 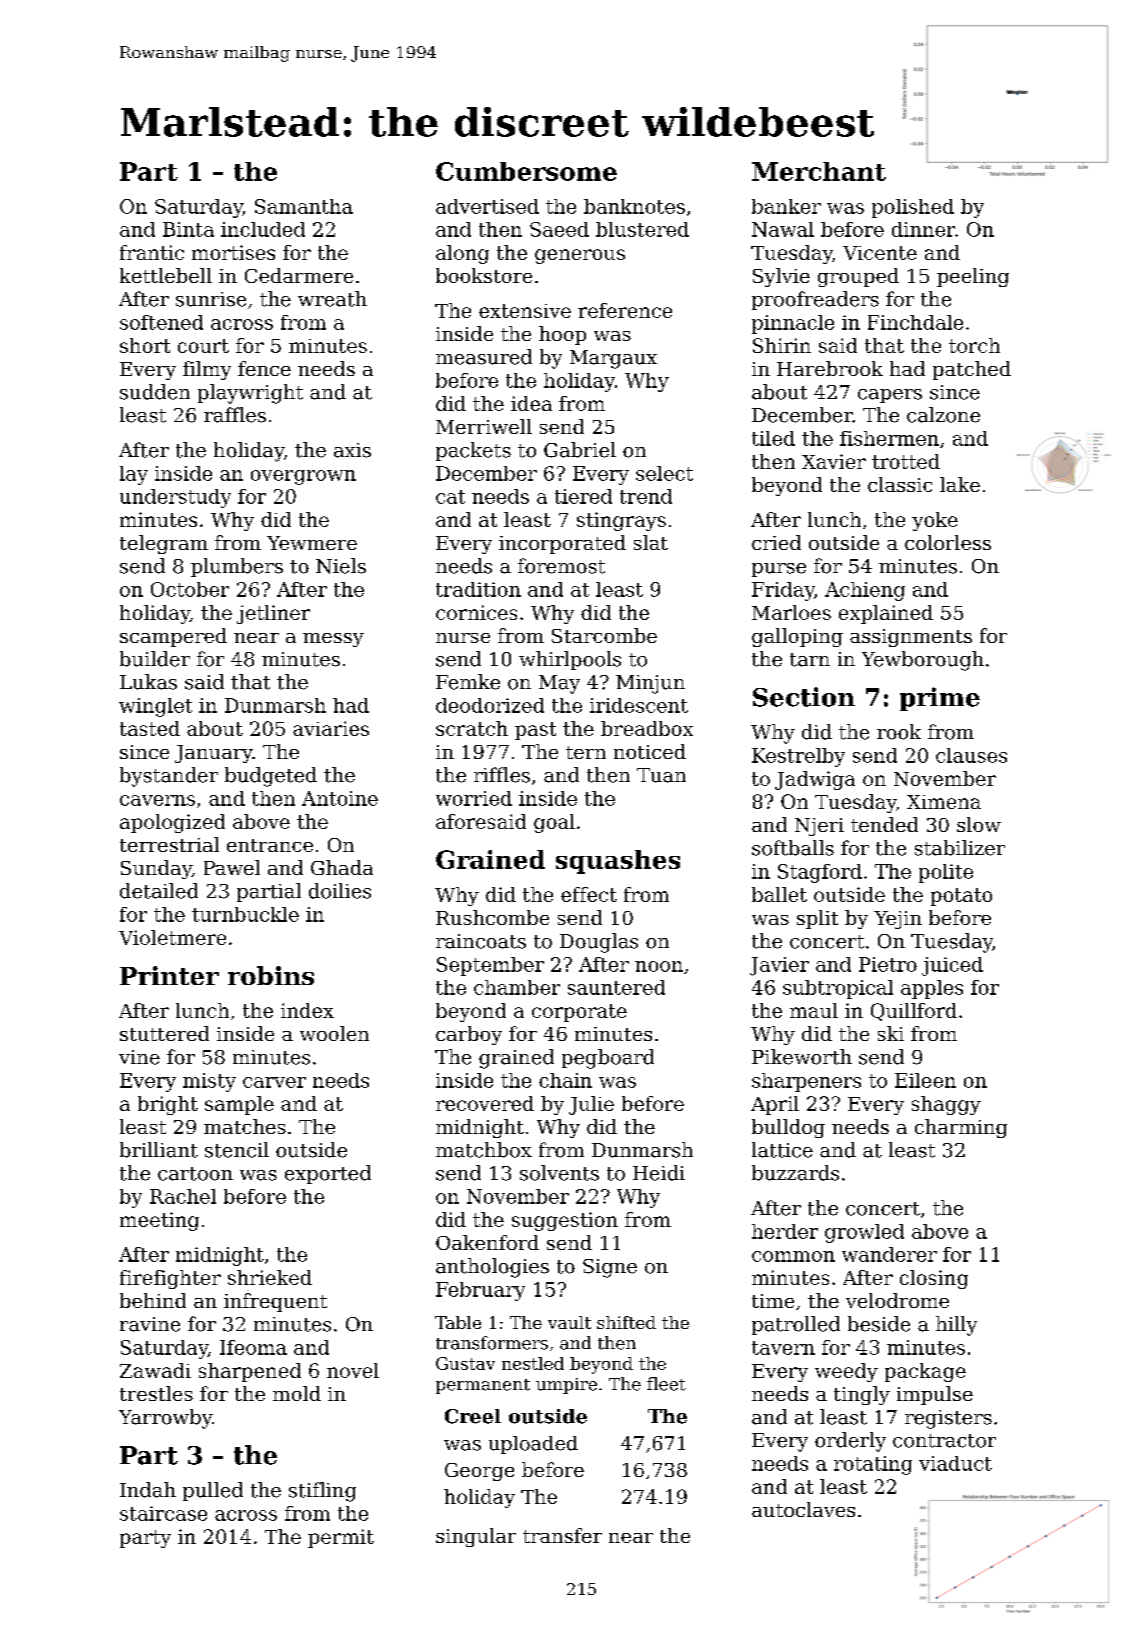 I want to click on exported, so click(x=328, y=1174).
